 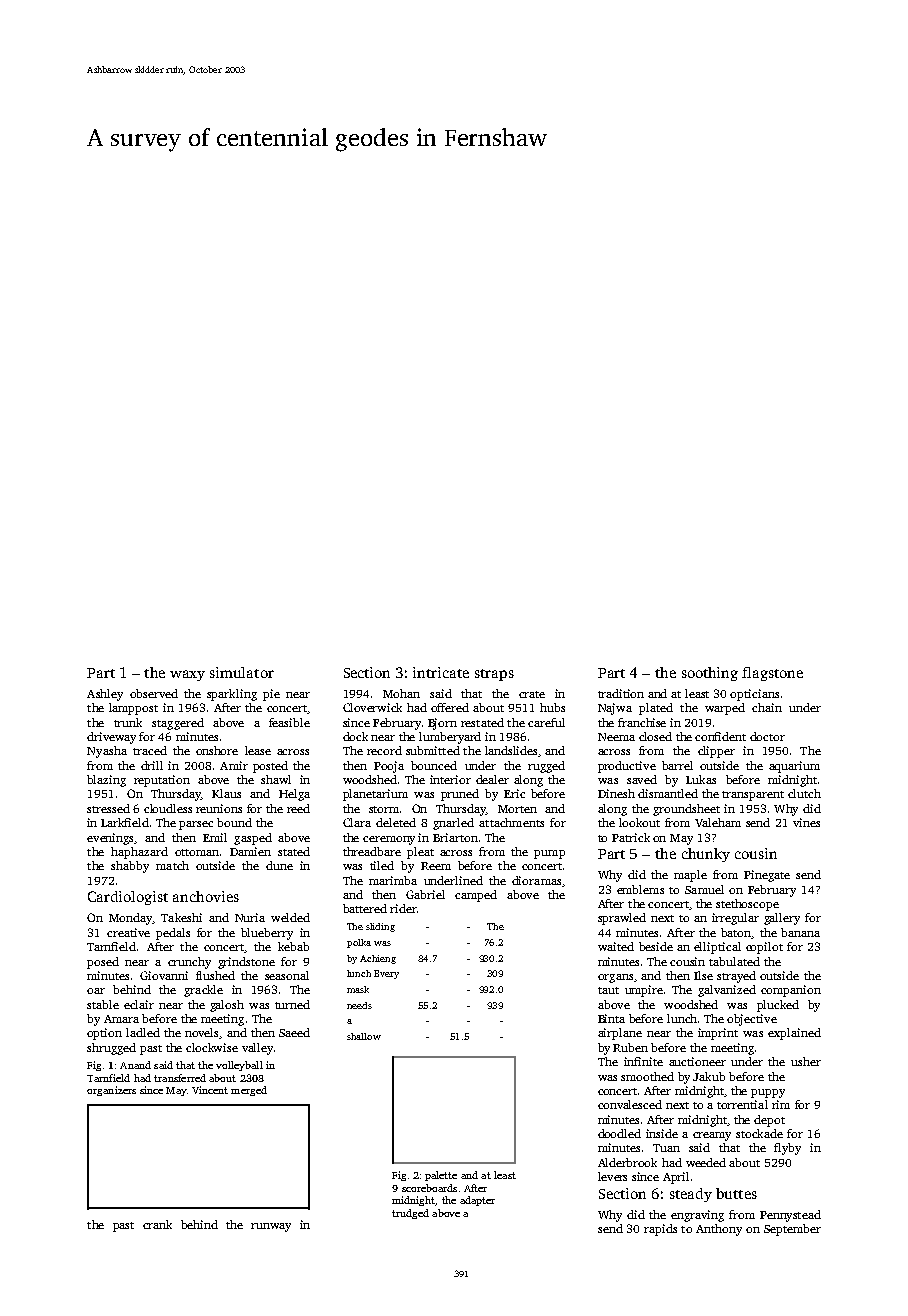 What do you see at coordinates (187, 675) in the page?
I see `waxy` at bounding box center [187, 675].
